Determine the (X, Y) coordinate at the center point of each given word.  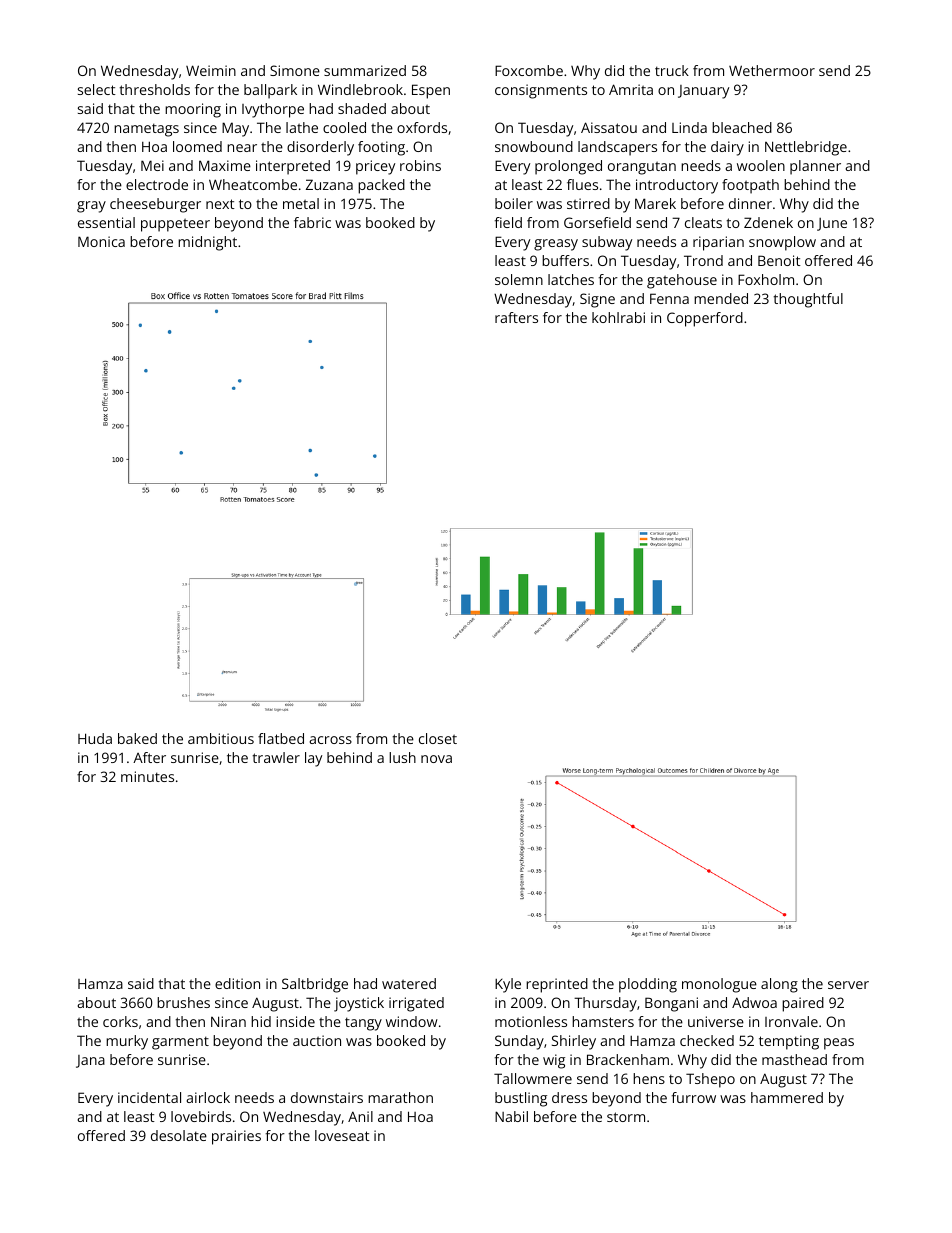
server (848, 985)
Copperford (705, 319)
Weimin (211, 70)
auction (317, 1040)
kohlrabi (618, 317)
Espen (431, 91)
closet (438, 738)
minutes (147, 776)
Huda (95, 738)
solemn (519, 279)
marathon (400, 1097)
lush (402, 757)
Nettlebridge (806, 148)
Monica (101, 241)
